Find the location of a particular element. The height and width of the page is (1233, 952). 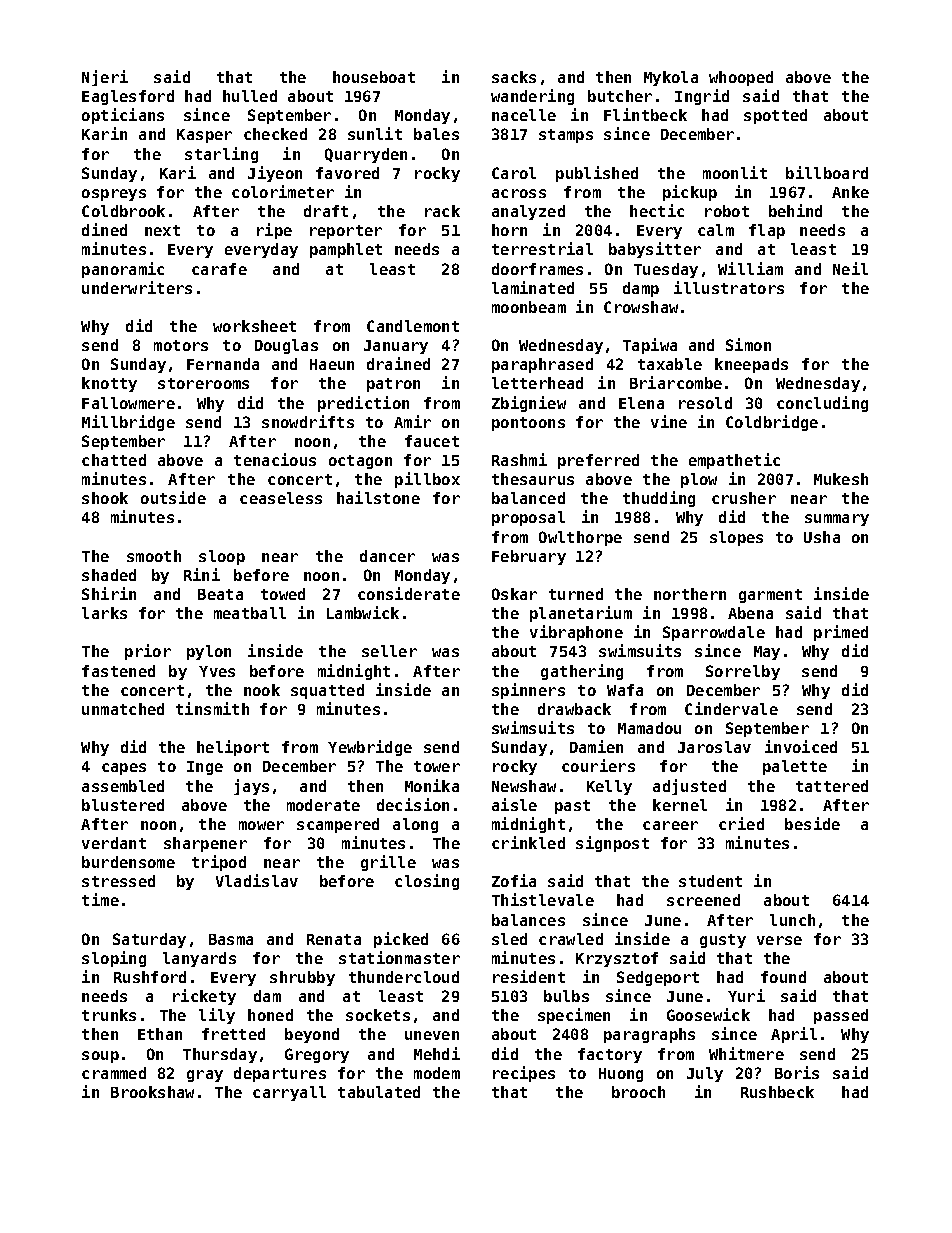

ripe is located at coordinates (274, 231).
